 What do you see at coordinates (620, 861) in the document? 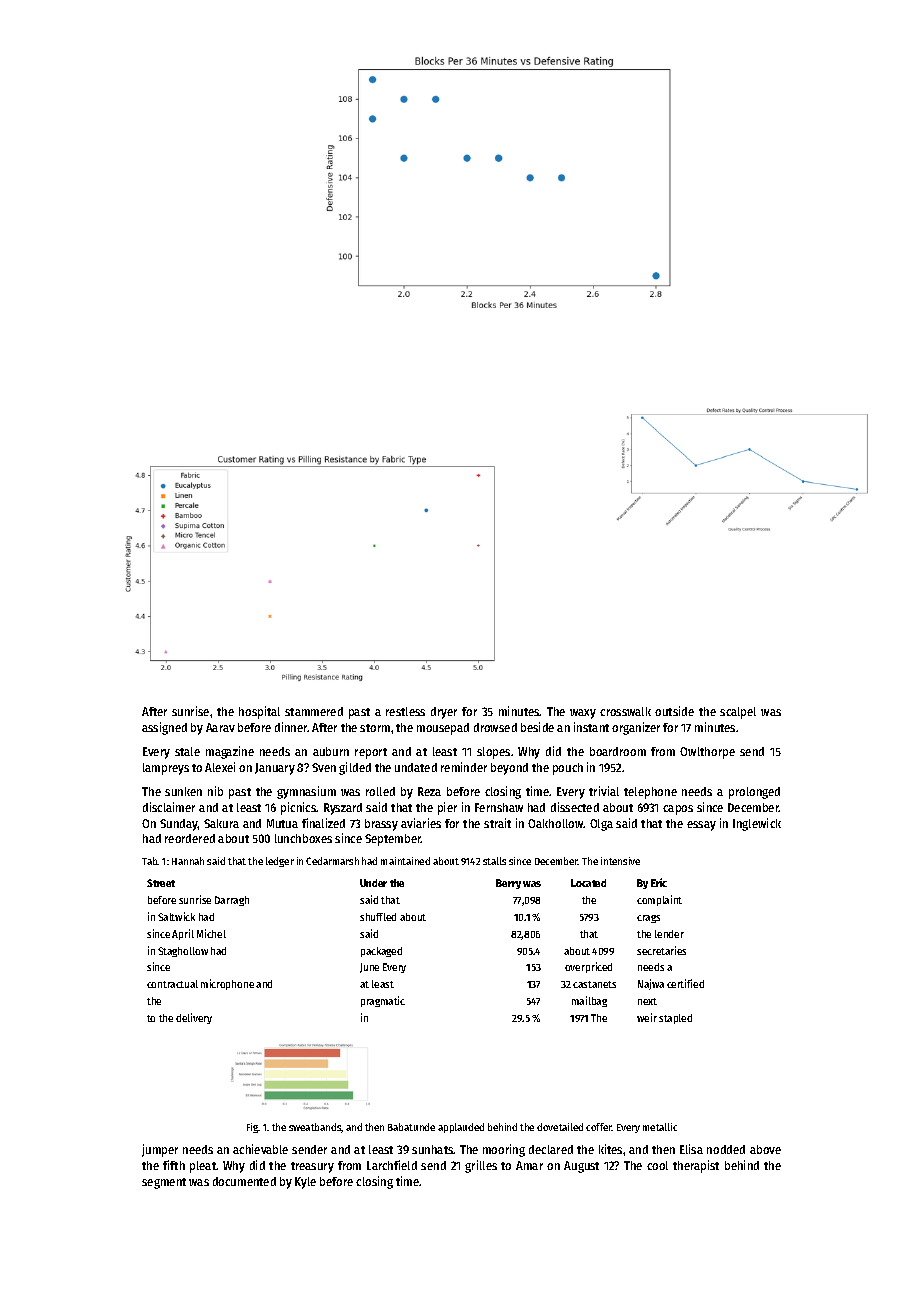
I see `intensive` at bounding box center [620, 861].
